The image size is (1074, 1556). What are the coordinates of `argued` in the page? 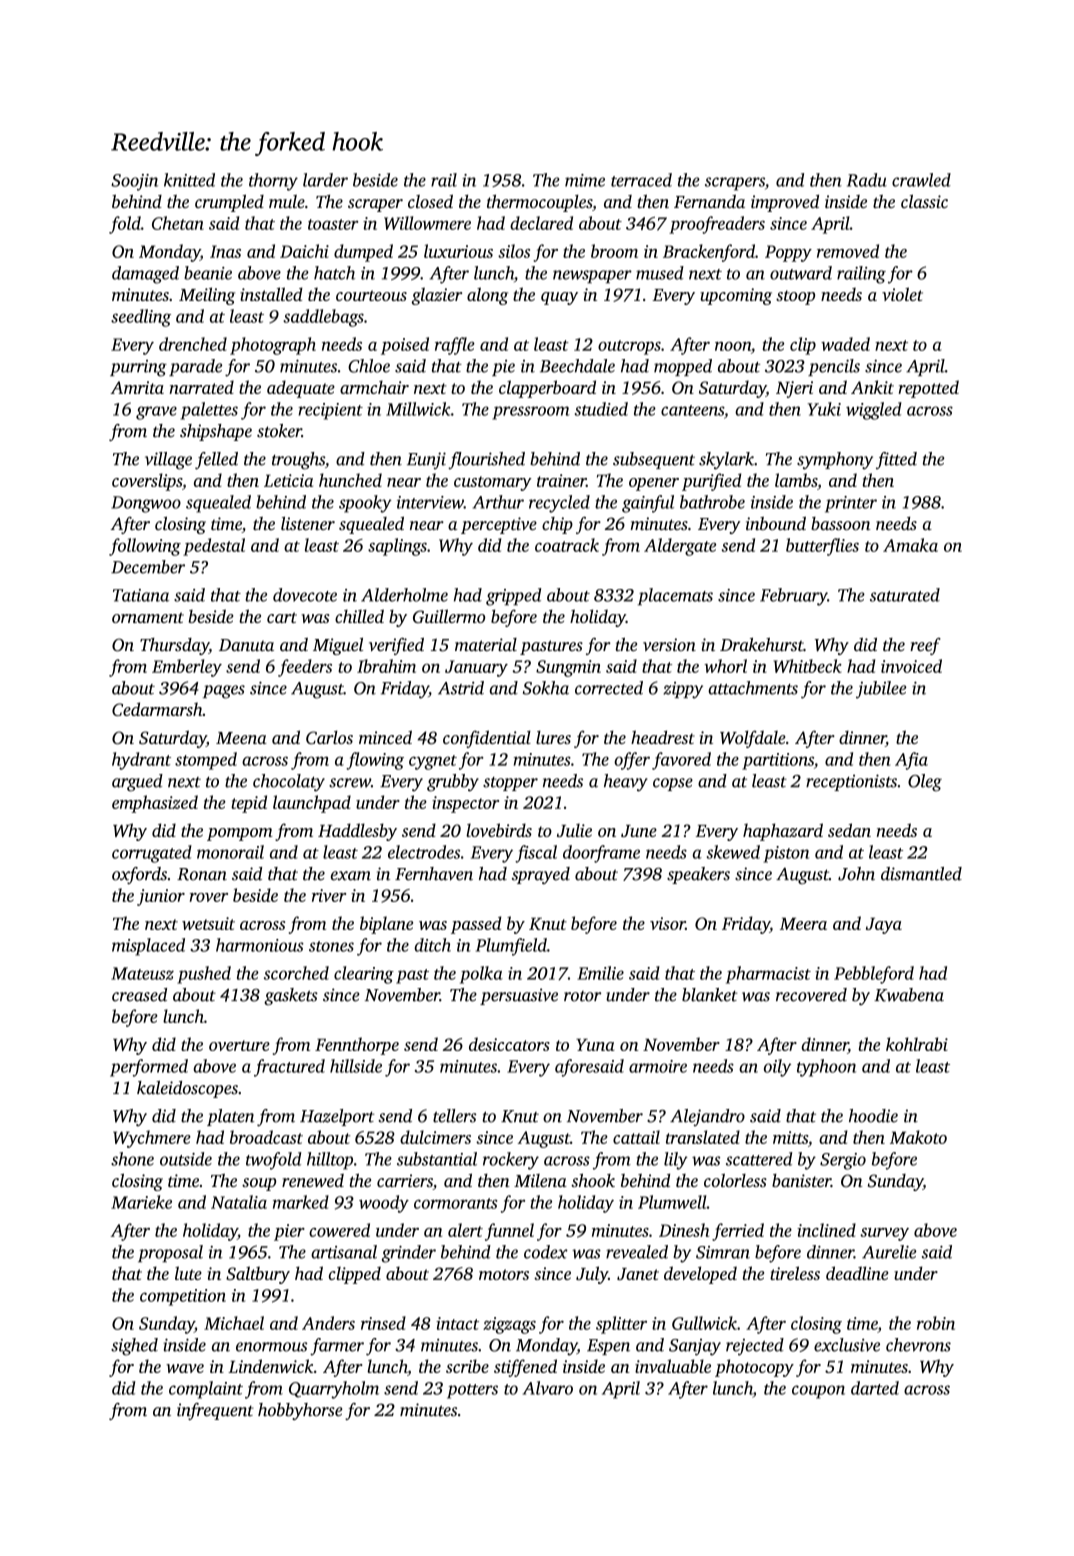 It's located at (137, 783).
